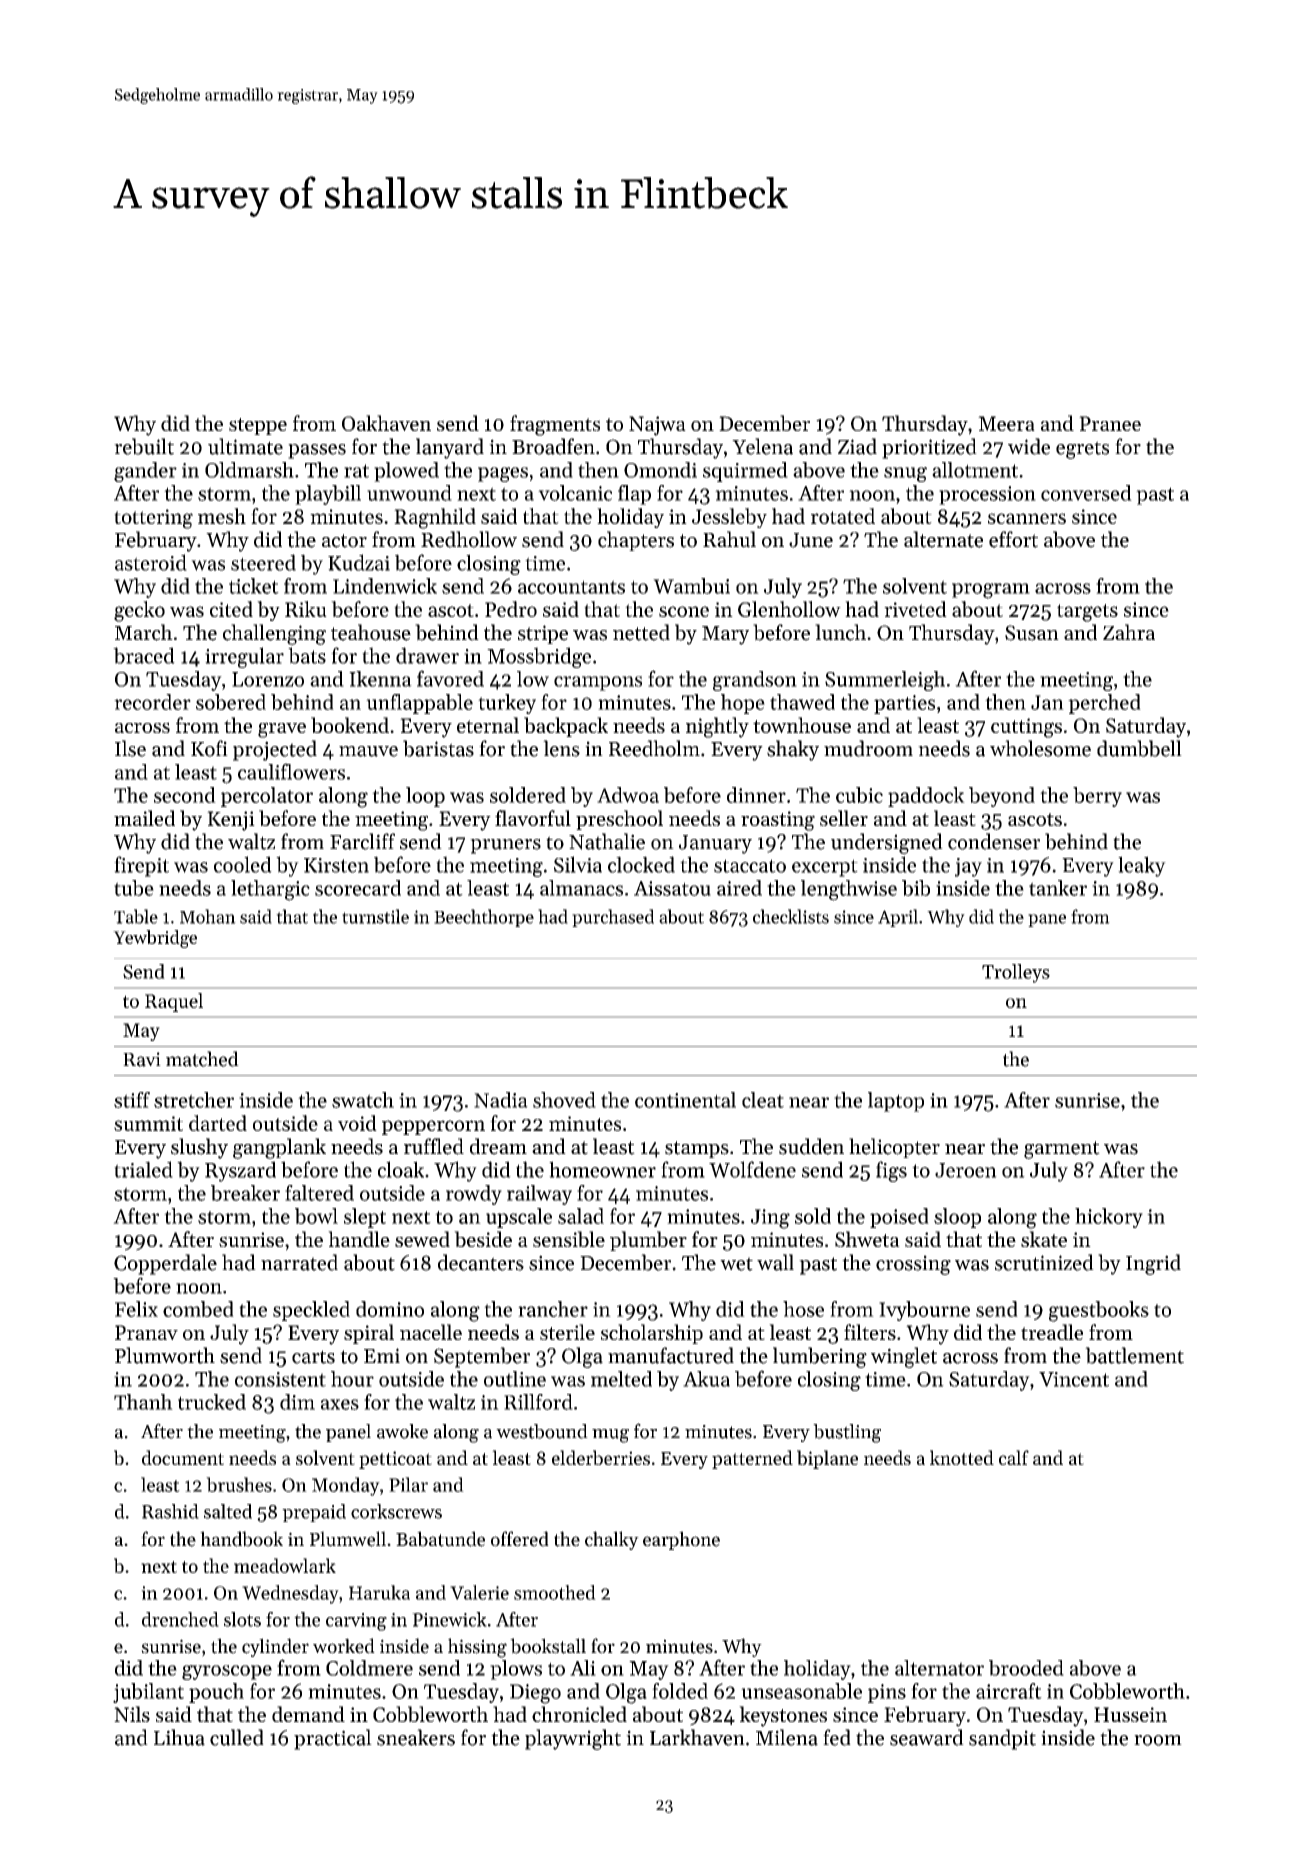 The width and height of the page is (1311, 1855). Describe the element at coordinates (142, 1059) in the page. I see `Ravi` at that location.
